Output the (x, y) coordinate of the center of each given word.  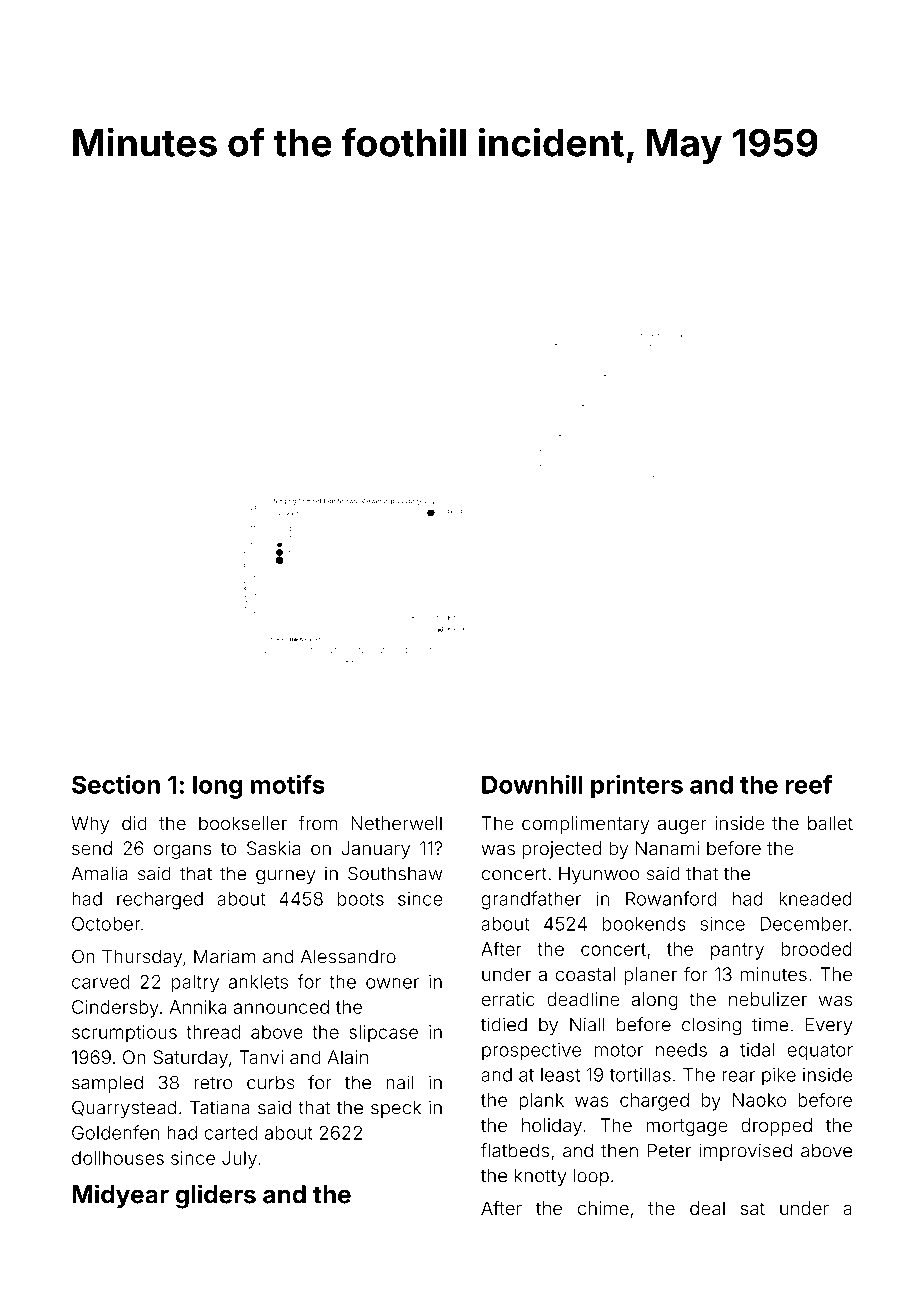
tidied (504, 1024)
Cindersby (115, 1009)
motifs (288, 784)
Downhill (532, 784)
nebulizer (768, 999)
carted (231, 1133)
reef (809, 784)
